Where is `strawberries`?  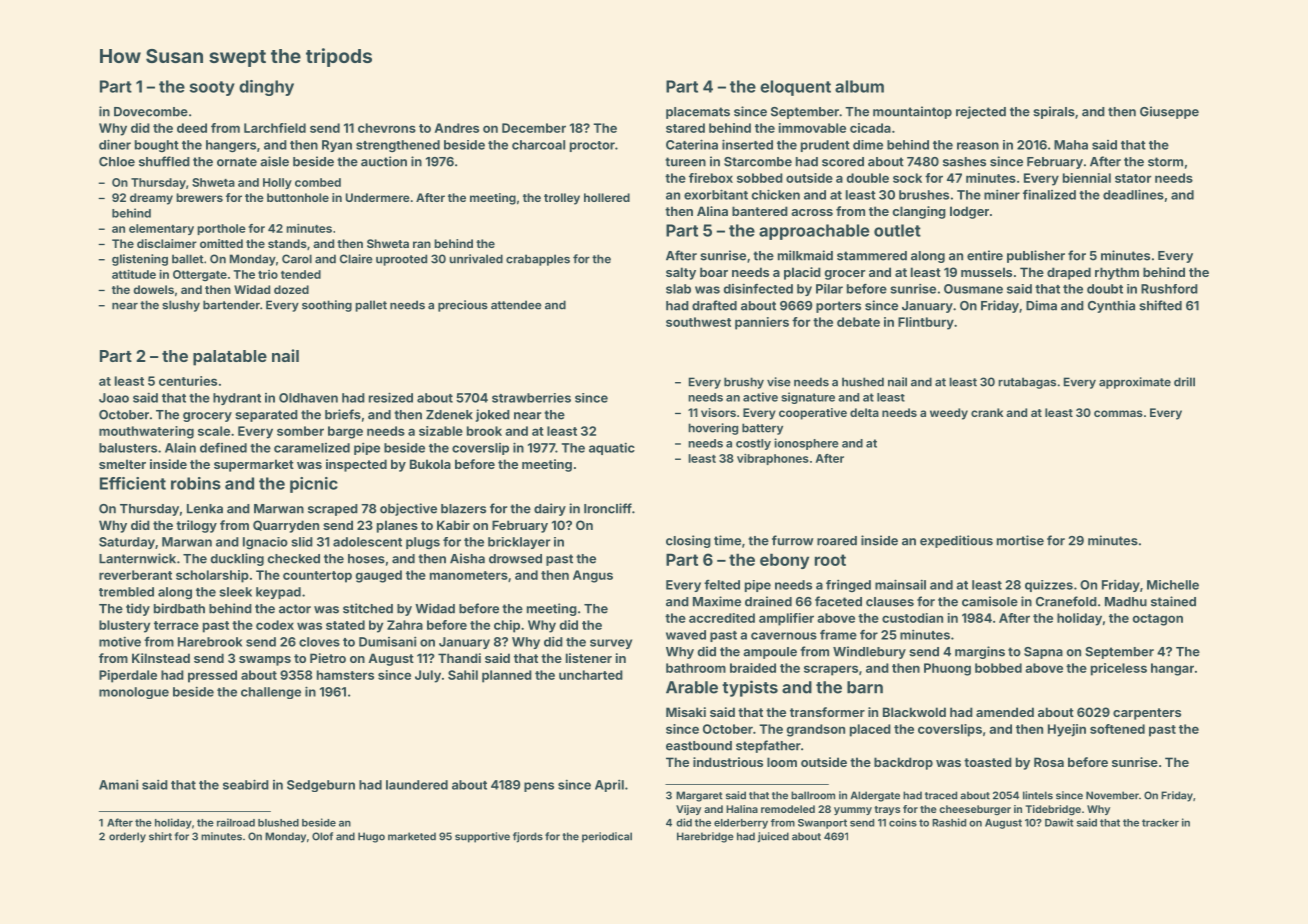 strawberries is located at coordinates (531, 398).
